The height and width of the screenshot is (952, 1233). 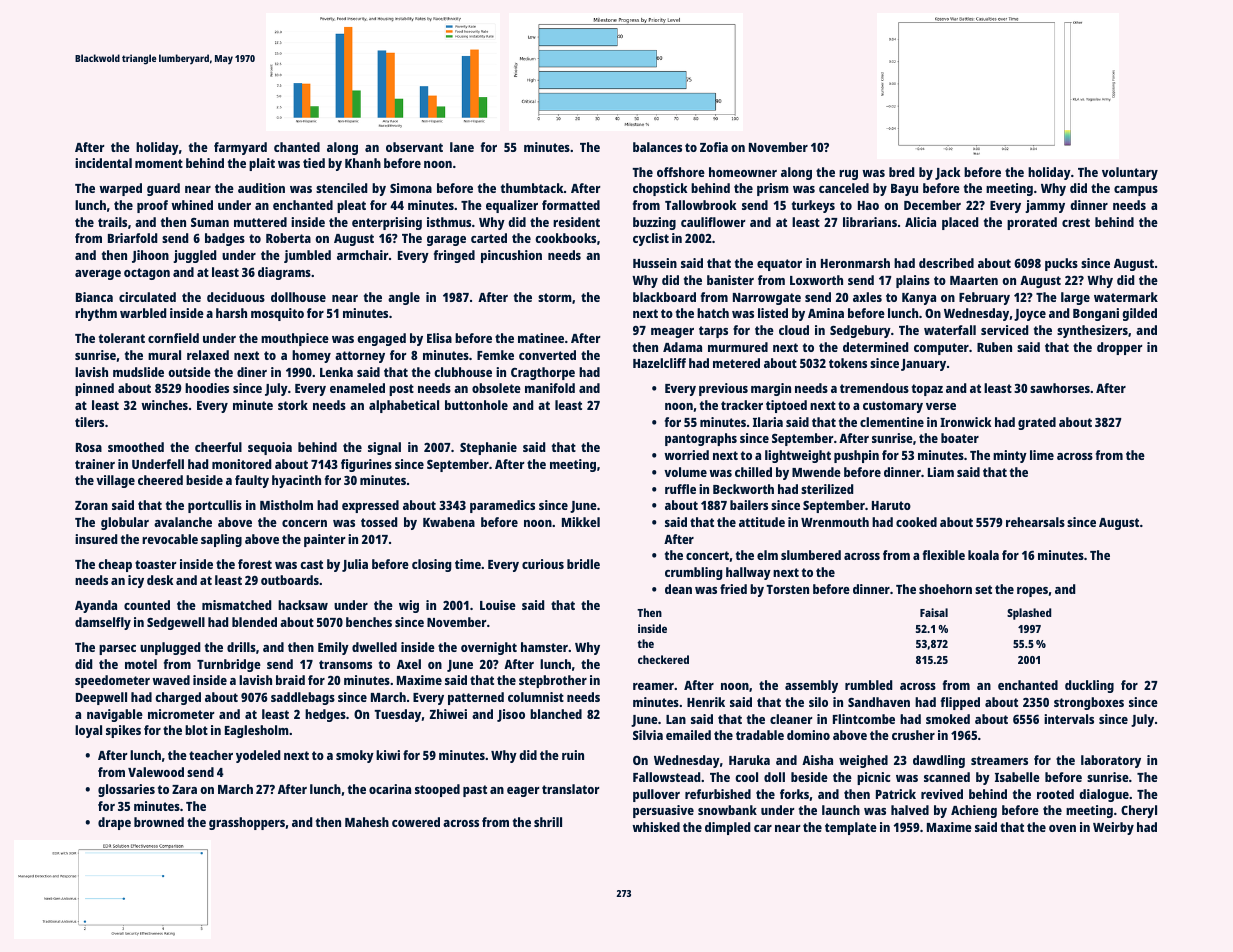 I want to click on grasshoppers, so click(x=247, y=823).
